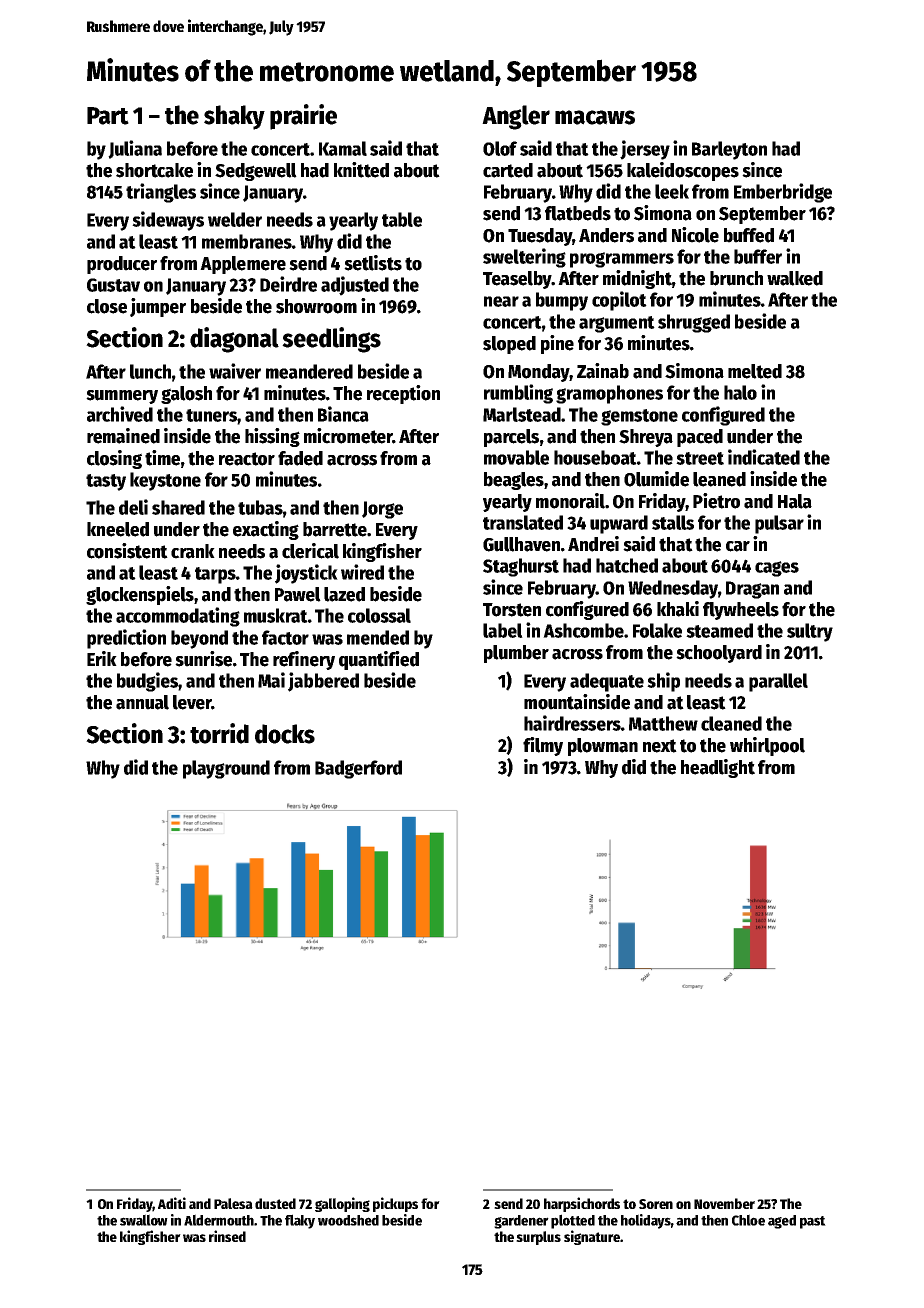 The width and height of the document is (924, 1308). Describe the element at coordinates (752, 590) in the document. I see `Dragan` at that location.
